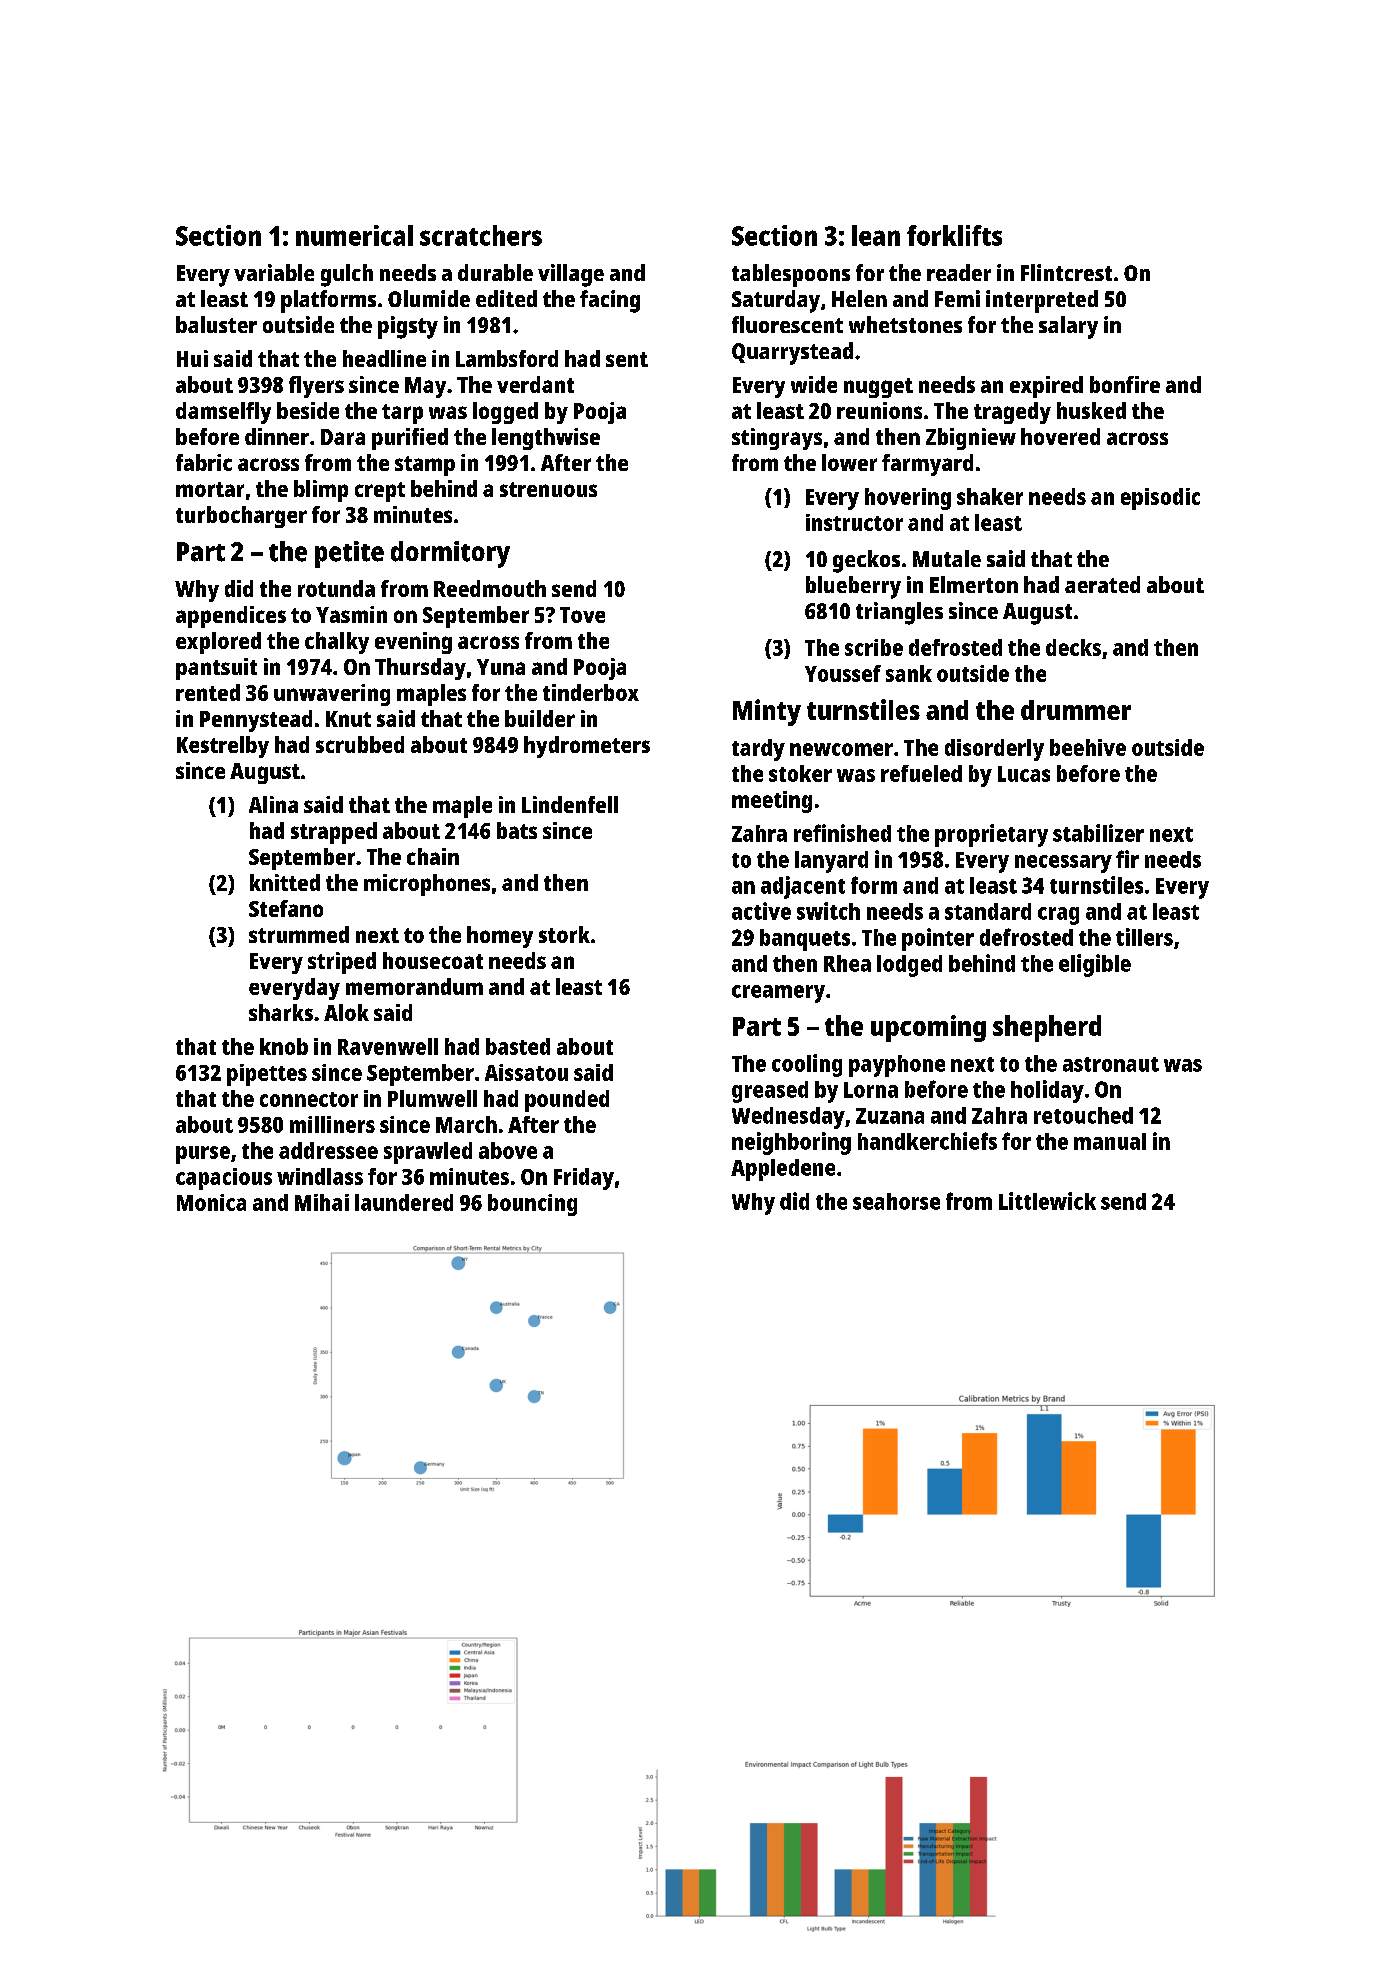 This document has height=1969, width=1386. Describe the element at coordinates (404, 1202) in the document. I see `laundered` at that location.
